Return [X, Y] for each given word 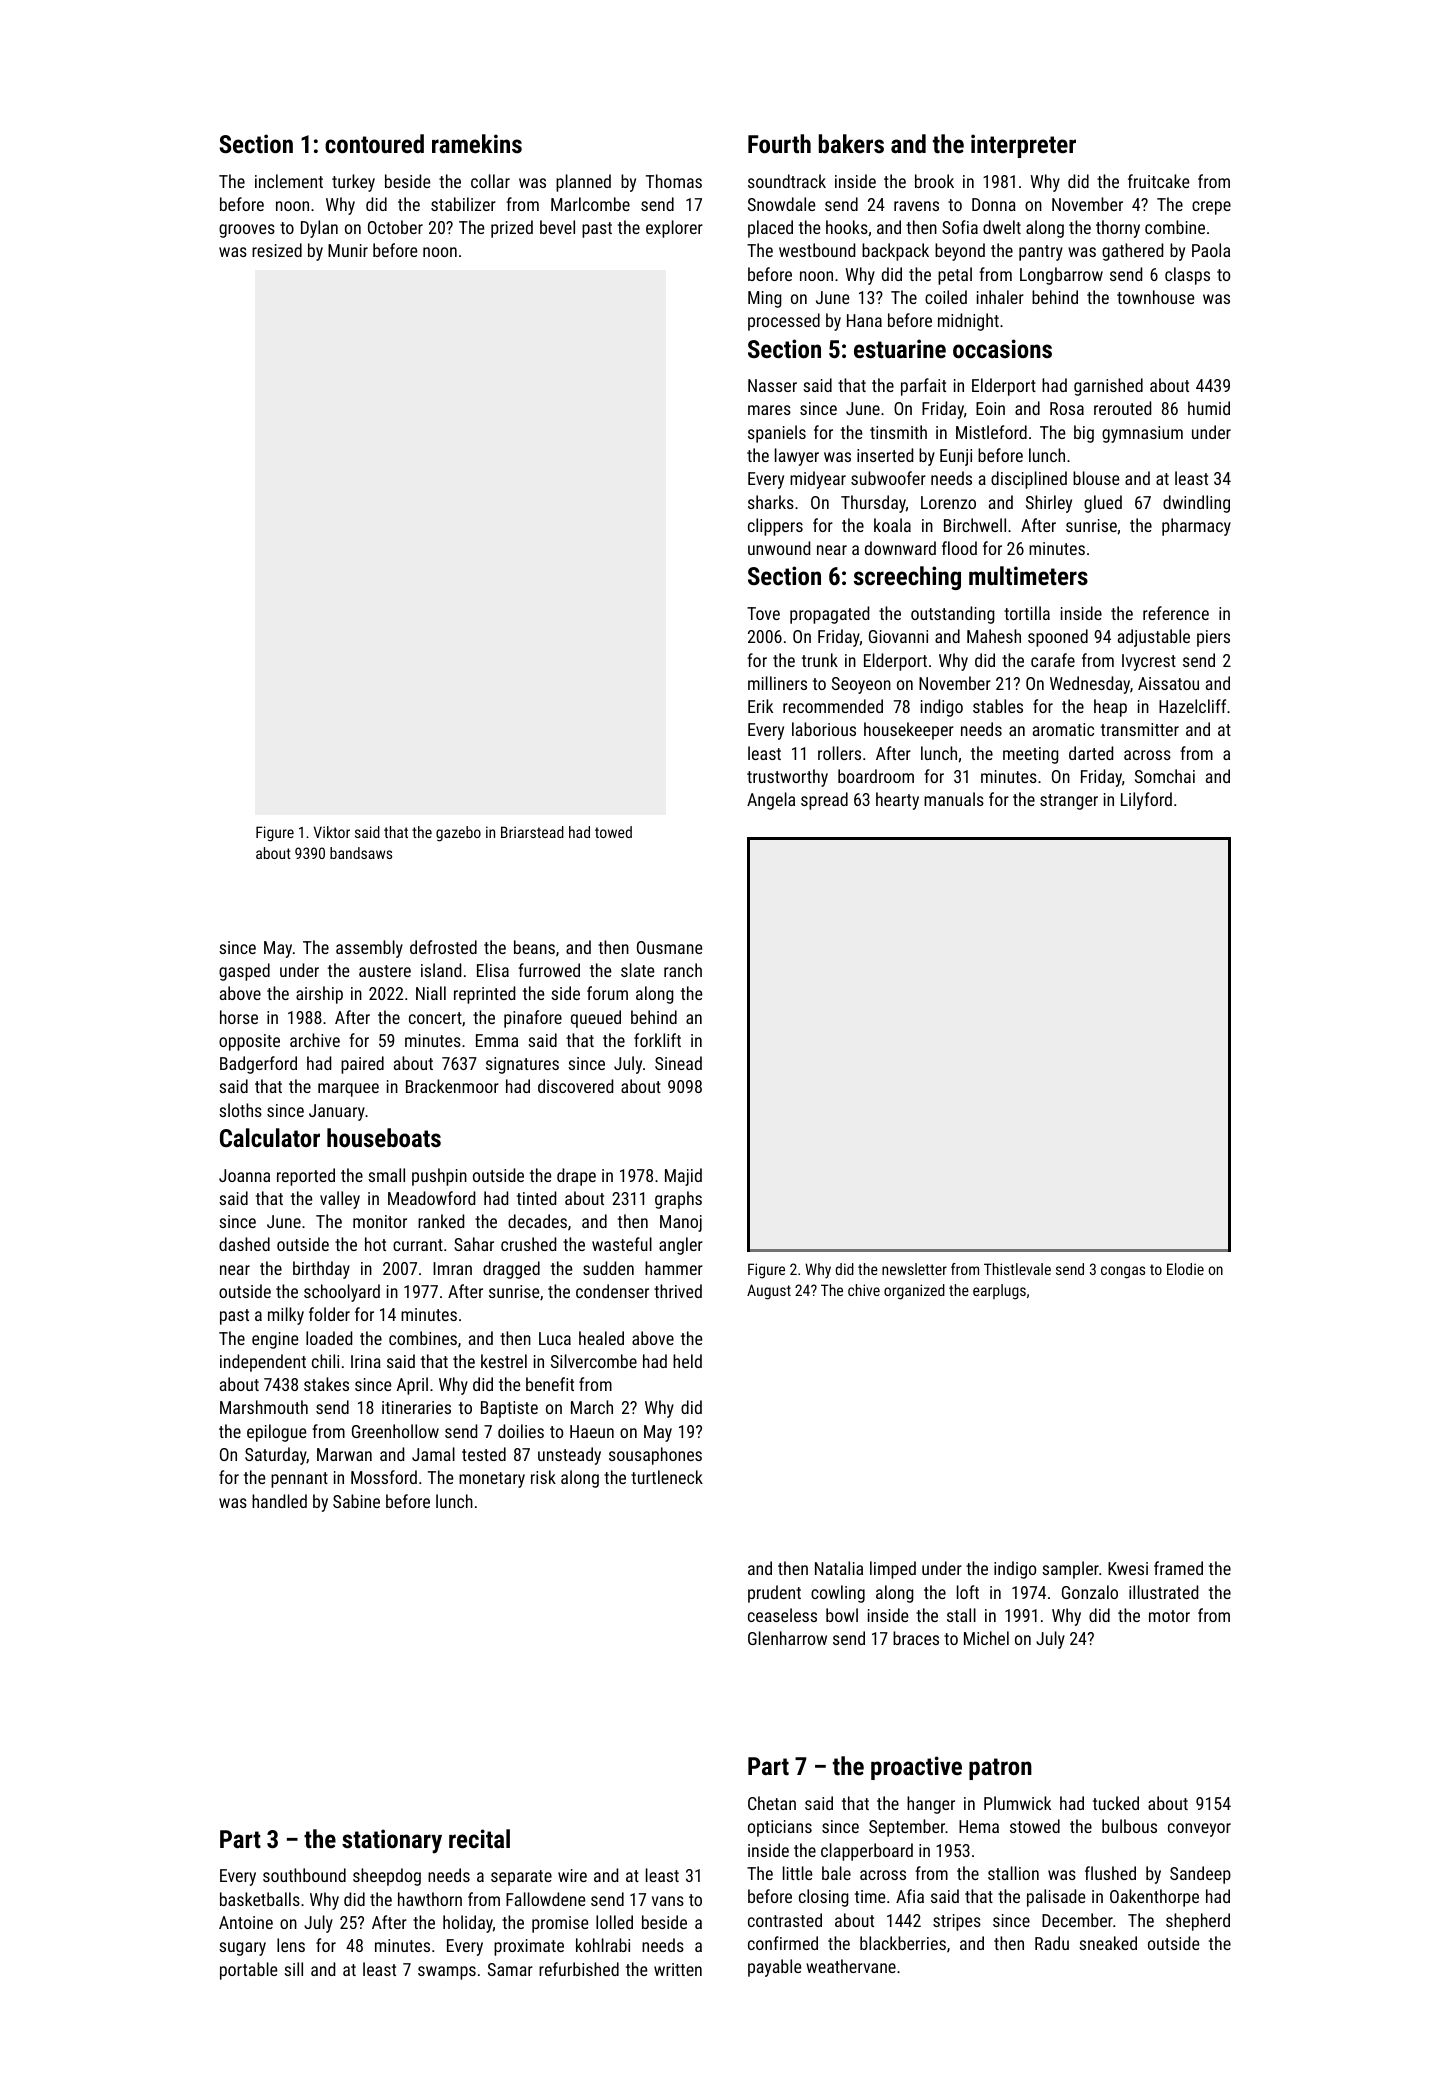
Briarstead [532, 832]
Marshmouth [264, 1407]
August [769, 1292]
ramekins [477, 143]
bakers [851, 143]
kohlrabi [603, 1945]
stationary [392, 1841]
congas [1123, 1272]
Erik [760, 706]
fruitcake [1158, 181]
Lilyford [1146, 801]
